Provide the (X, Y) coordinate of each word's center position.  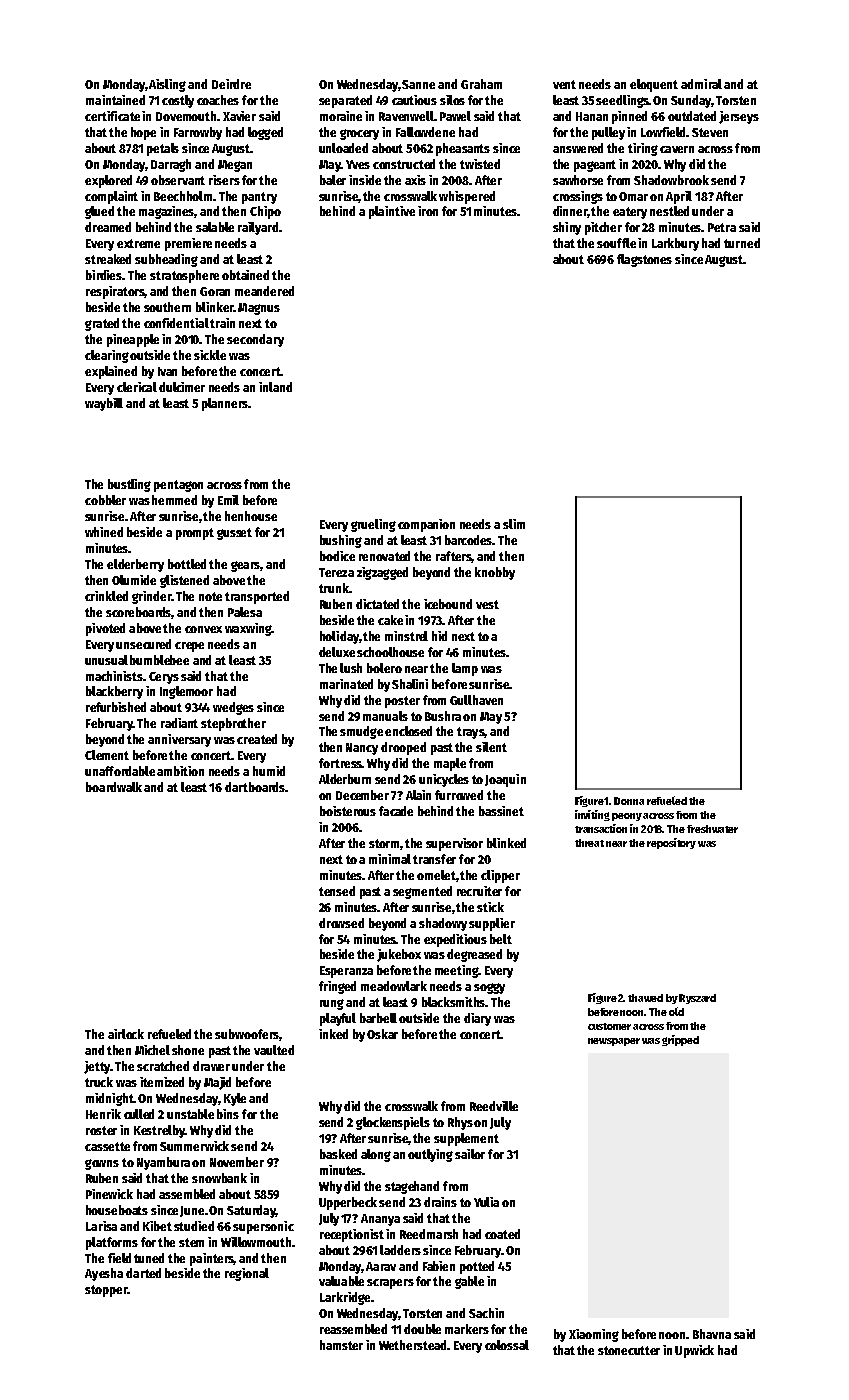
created (257, 739)
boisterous (348, 811)
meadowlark (394, 986)
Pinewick (109, 1194)
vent (564, 84)
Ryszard (697, 999)
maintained (115, 100)
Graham (481, 84)
